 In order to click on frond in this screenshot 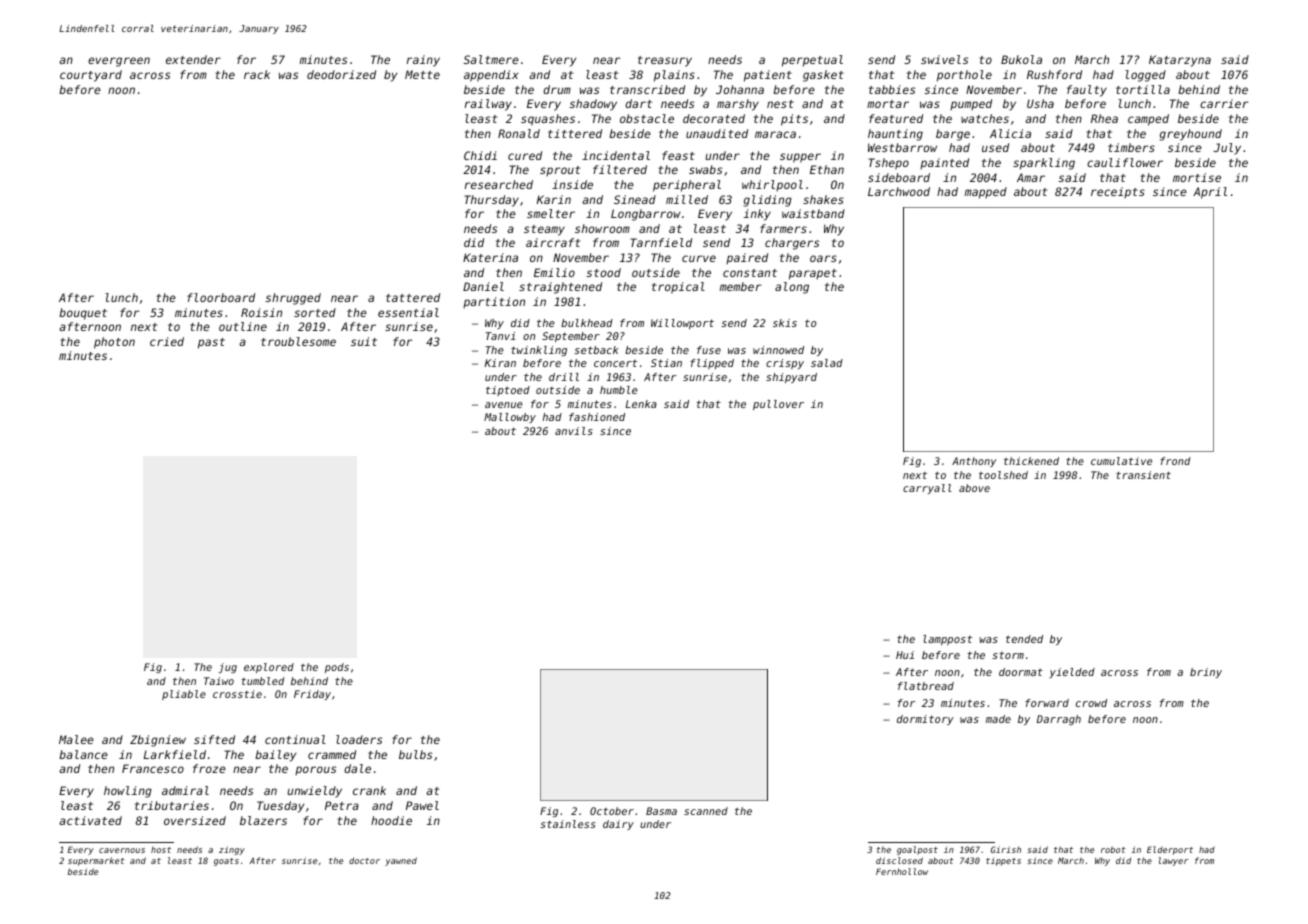, I will do `click(1175, 461)`.
